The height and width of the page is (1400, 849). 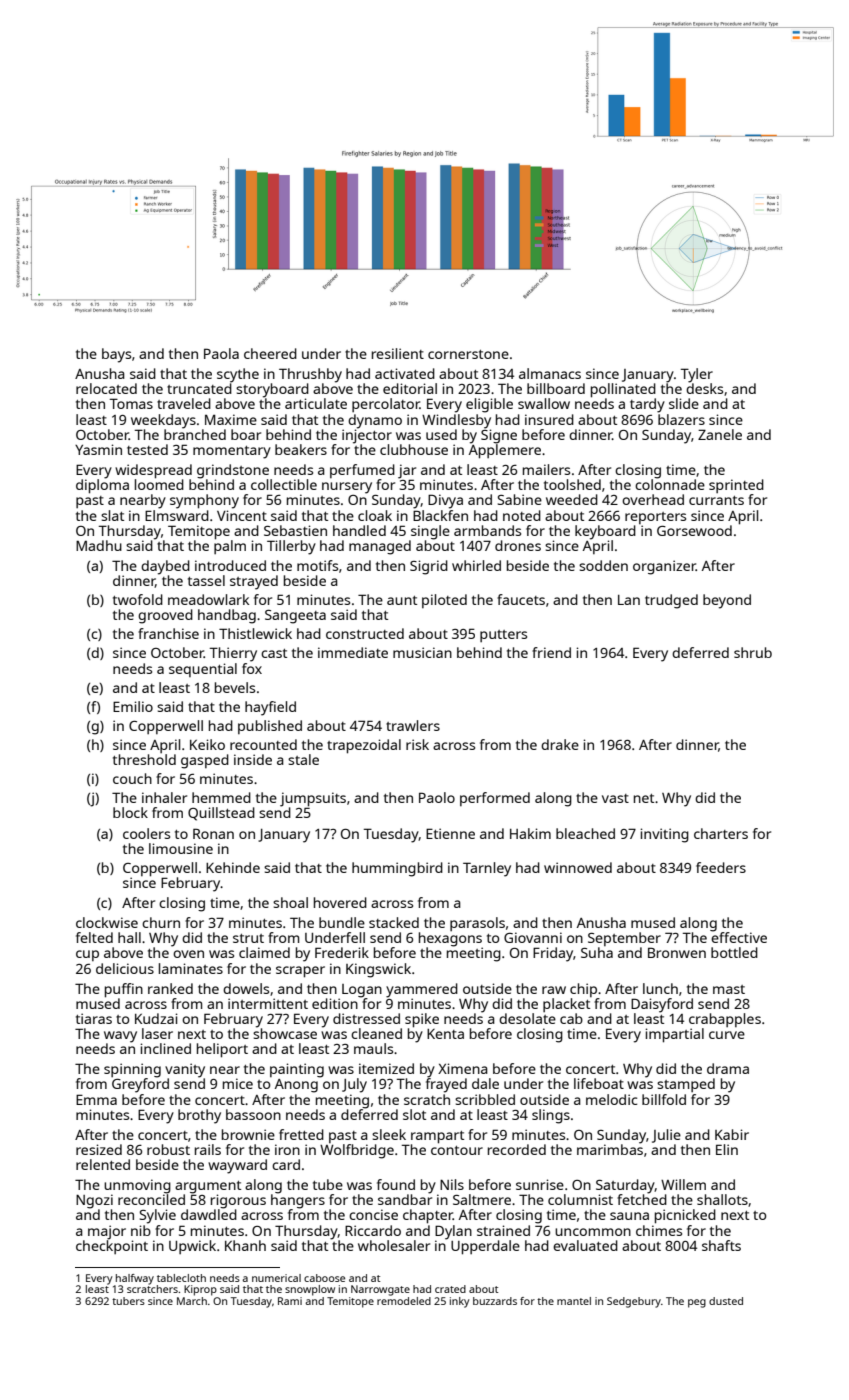 What do you see at coordinates (163, 421) in the page?
I see `weekdays` at bounding box center [163, 421].
